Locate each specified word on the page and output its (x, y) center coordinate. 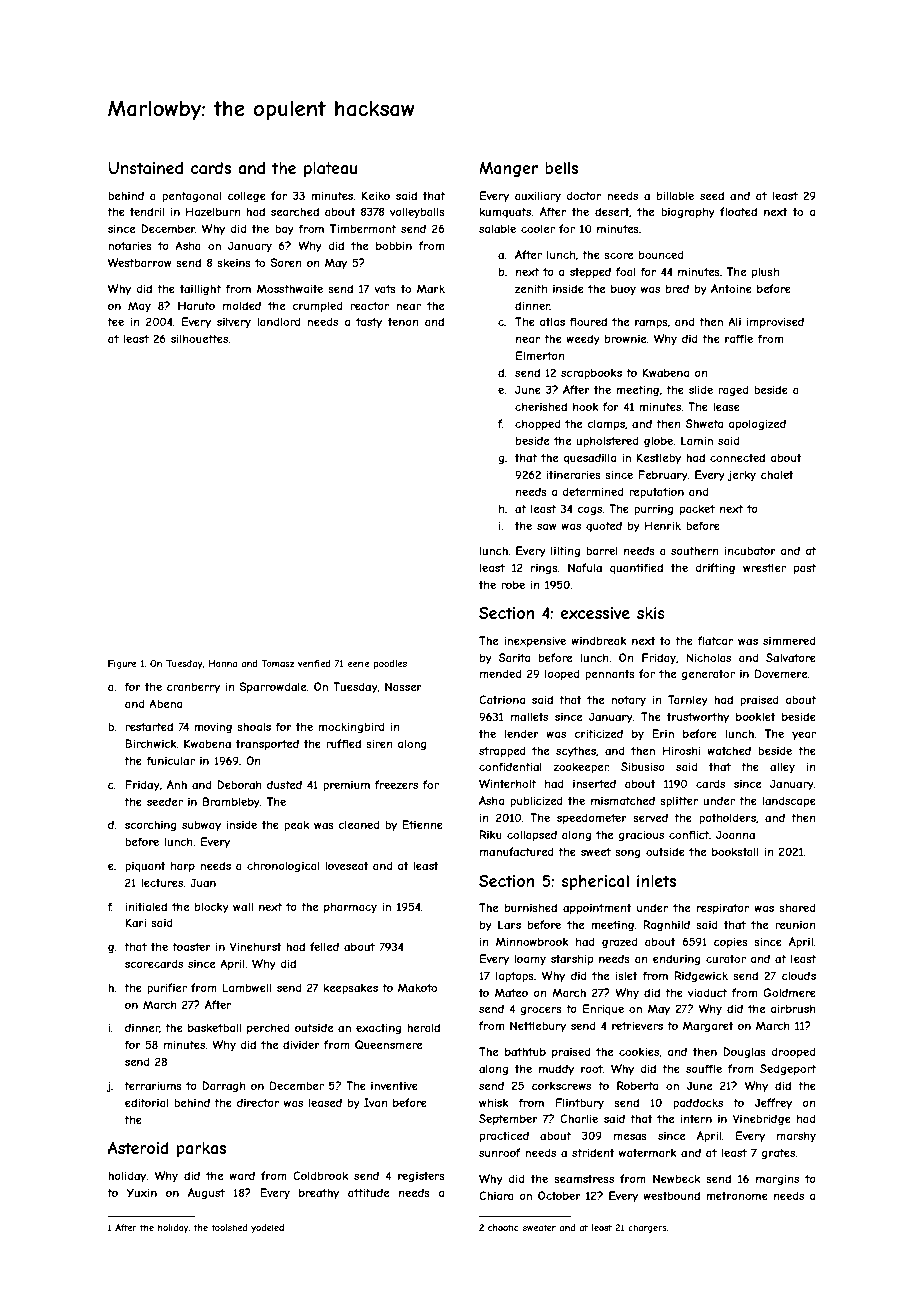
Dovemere (781, 673)
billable (675, 195)
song (628, 853)
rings (544, 568)
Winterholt (507, 783)
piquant (145, 866)
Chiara (496, 1195)
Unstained (145, 168)
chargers (647, 1228)
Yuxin (142, 1192)
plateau (330, 169)
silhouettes (200, 338)
